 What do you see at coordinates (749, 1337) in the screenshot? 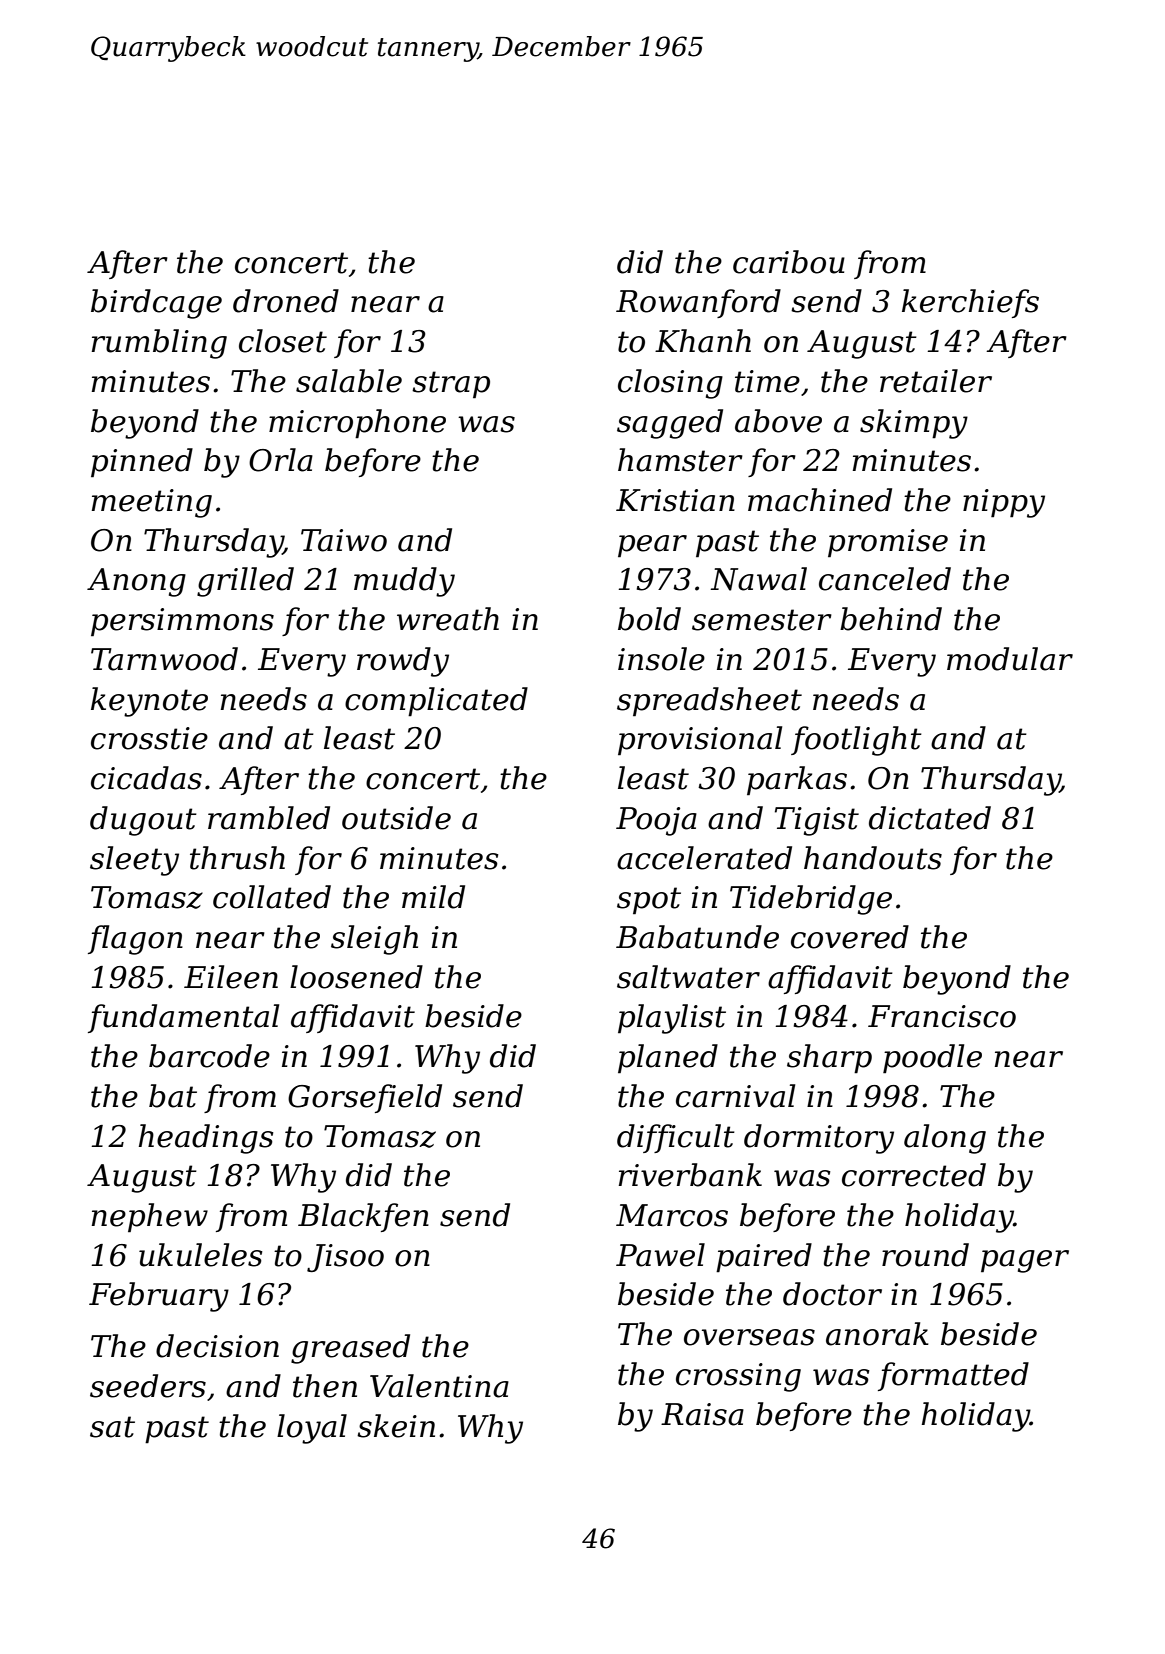
I see `overseas` at bounding box center [749, 1337].
